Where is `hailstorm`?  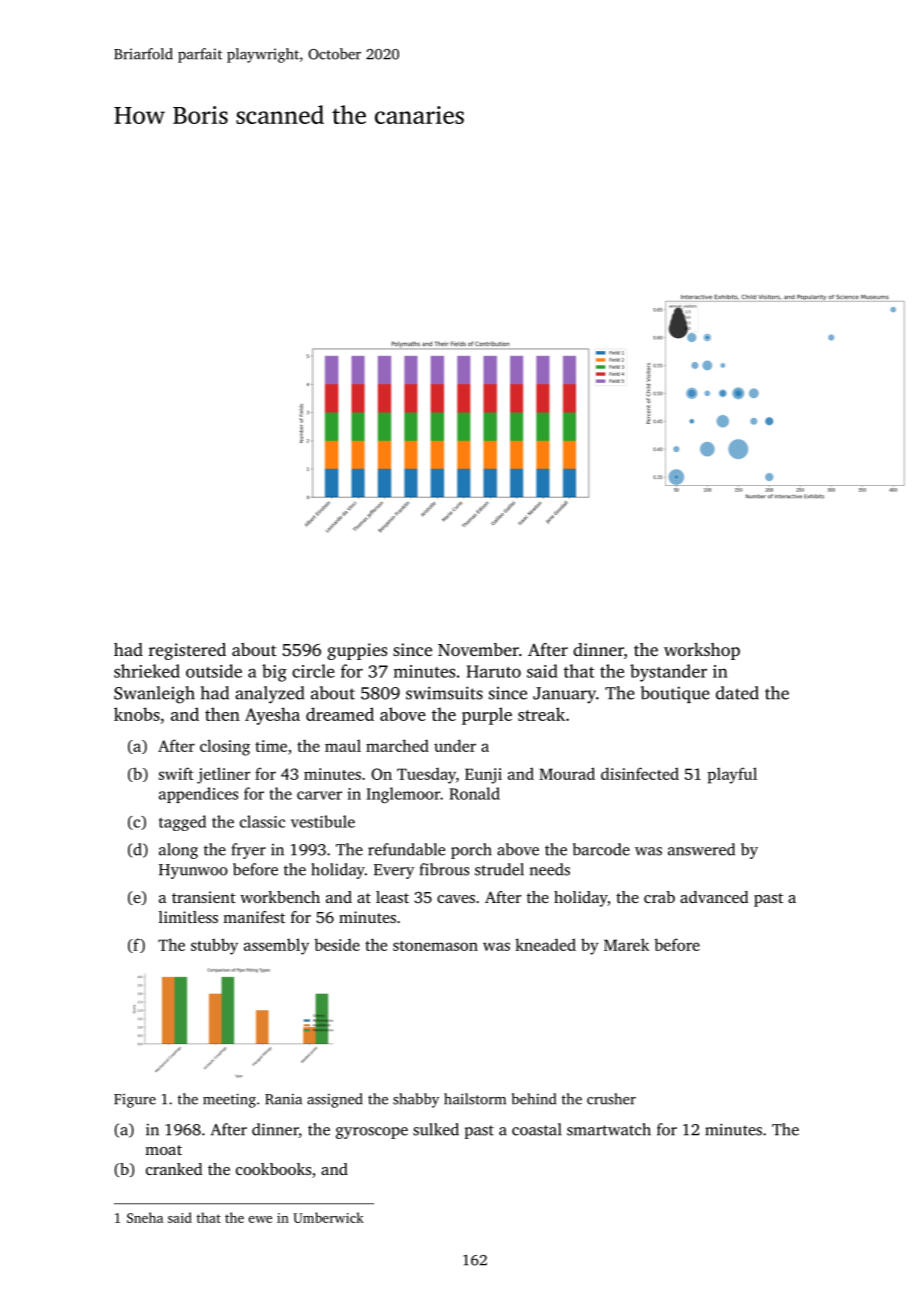 hailstorm is located at coordinates (475, 1099).
